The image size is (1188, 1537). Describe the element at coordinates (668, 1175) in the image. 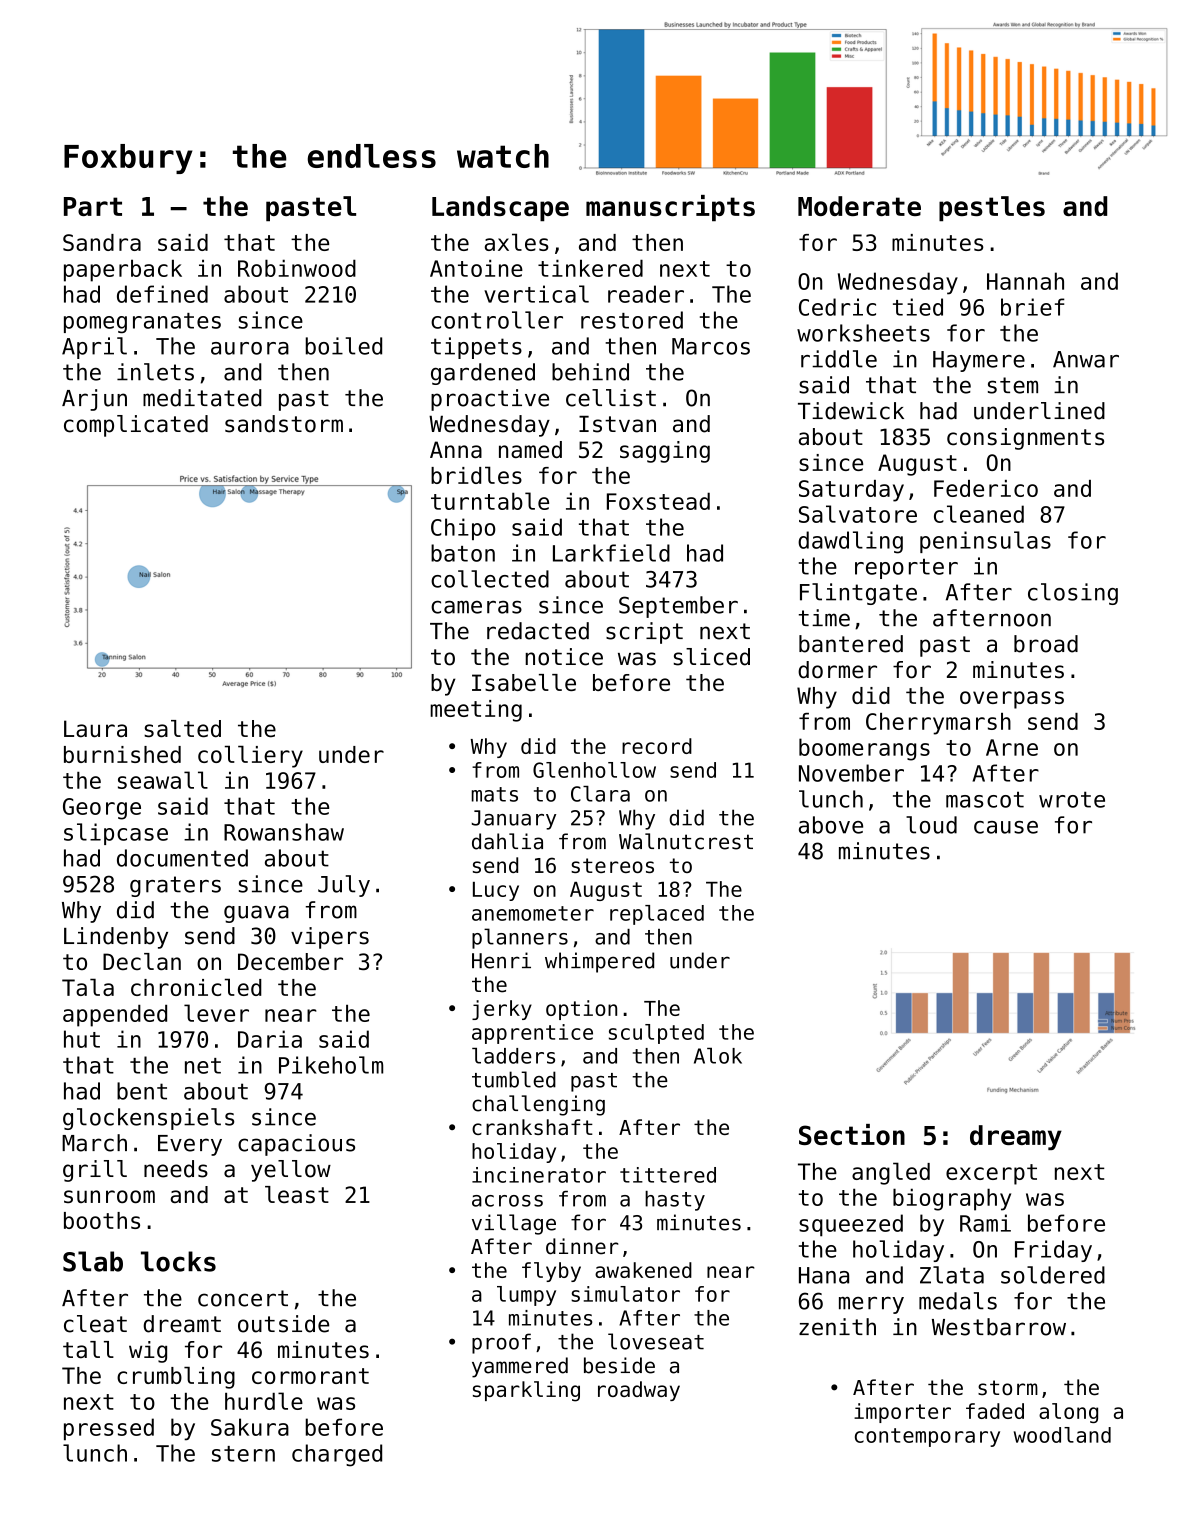

I see `tittered` at that location.
